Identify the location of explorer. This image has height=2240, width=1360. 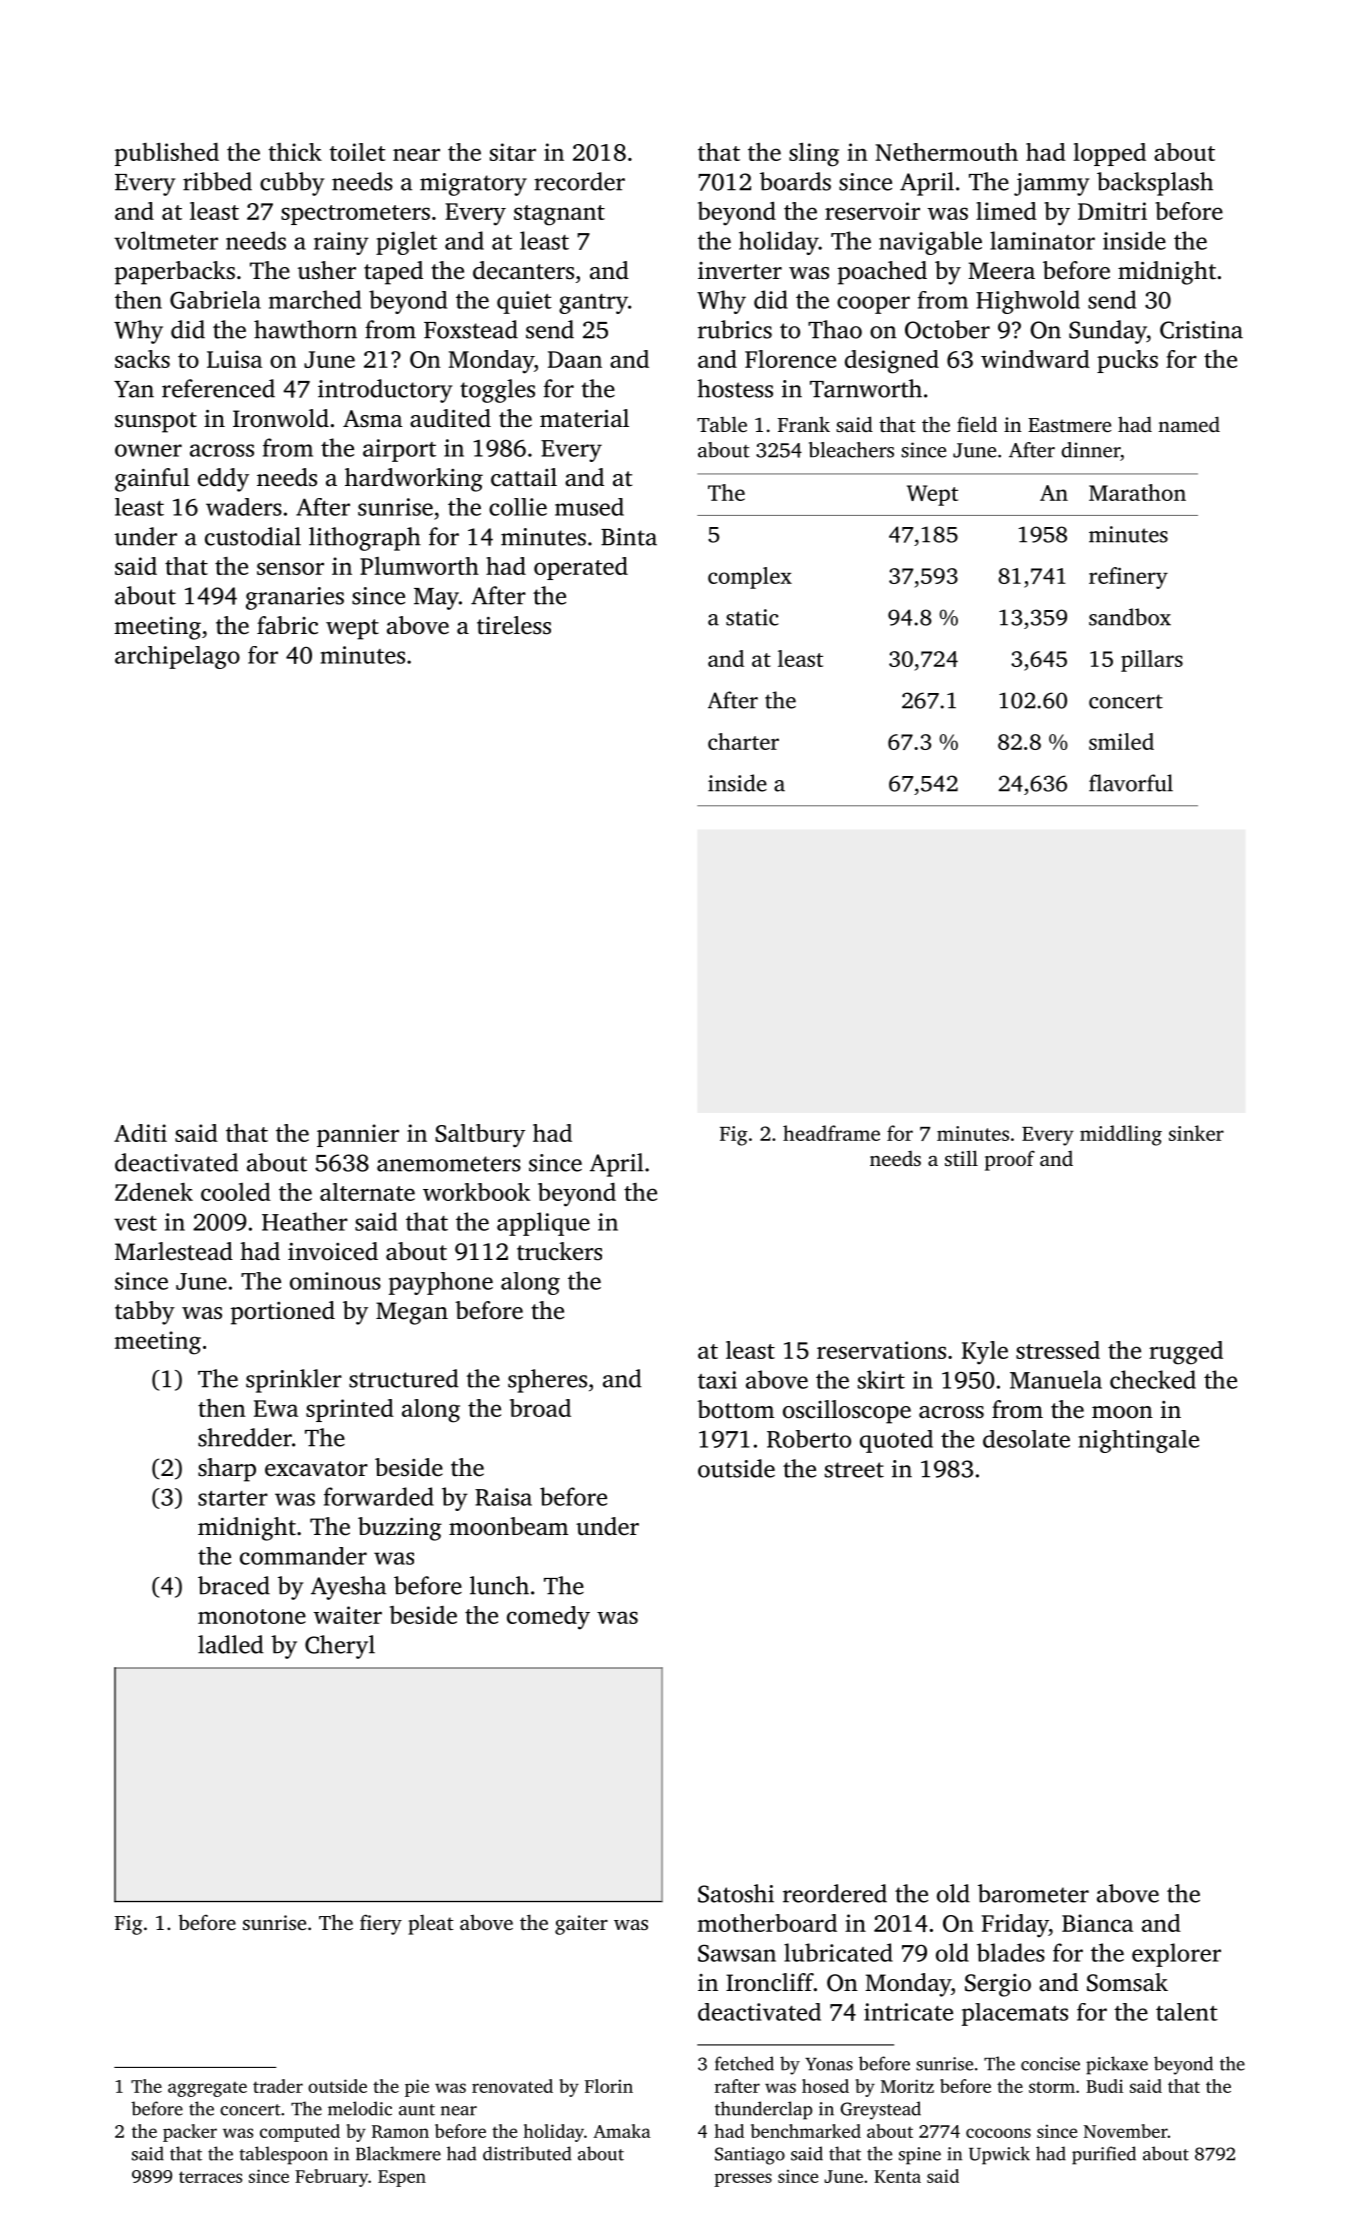
(1176, 1955).
